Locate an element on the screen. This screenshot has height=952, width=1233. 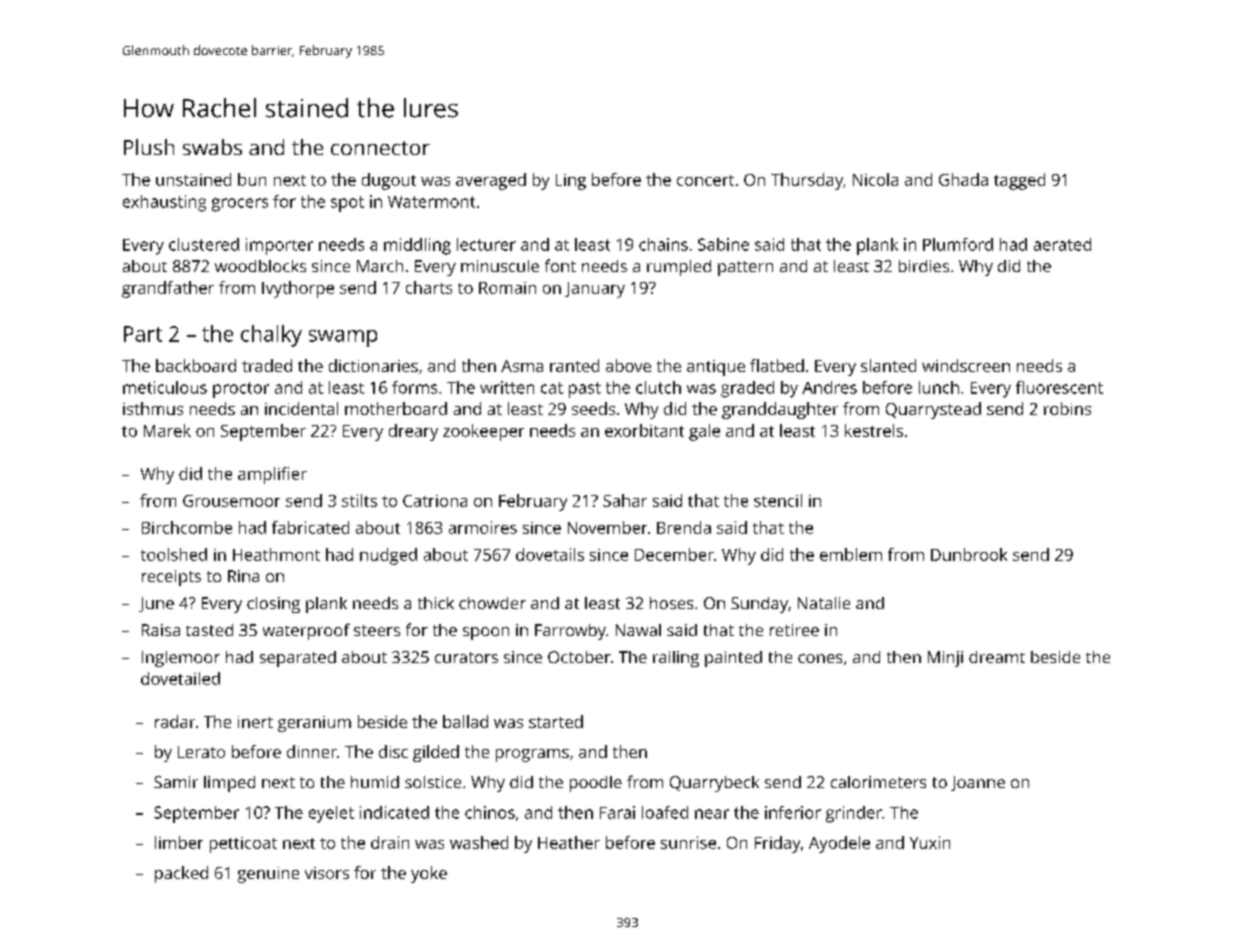
meticulous is located at coordinates (165, 387).
